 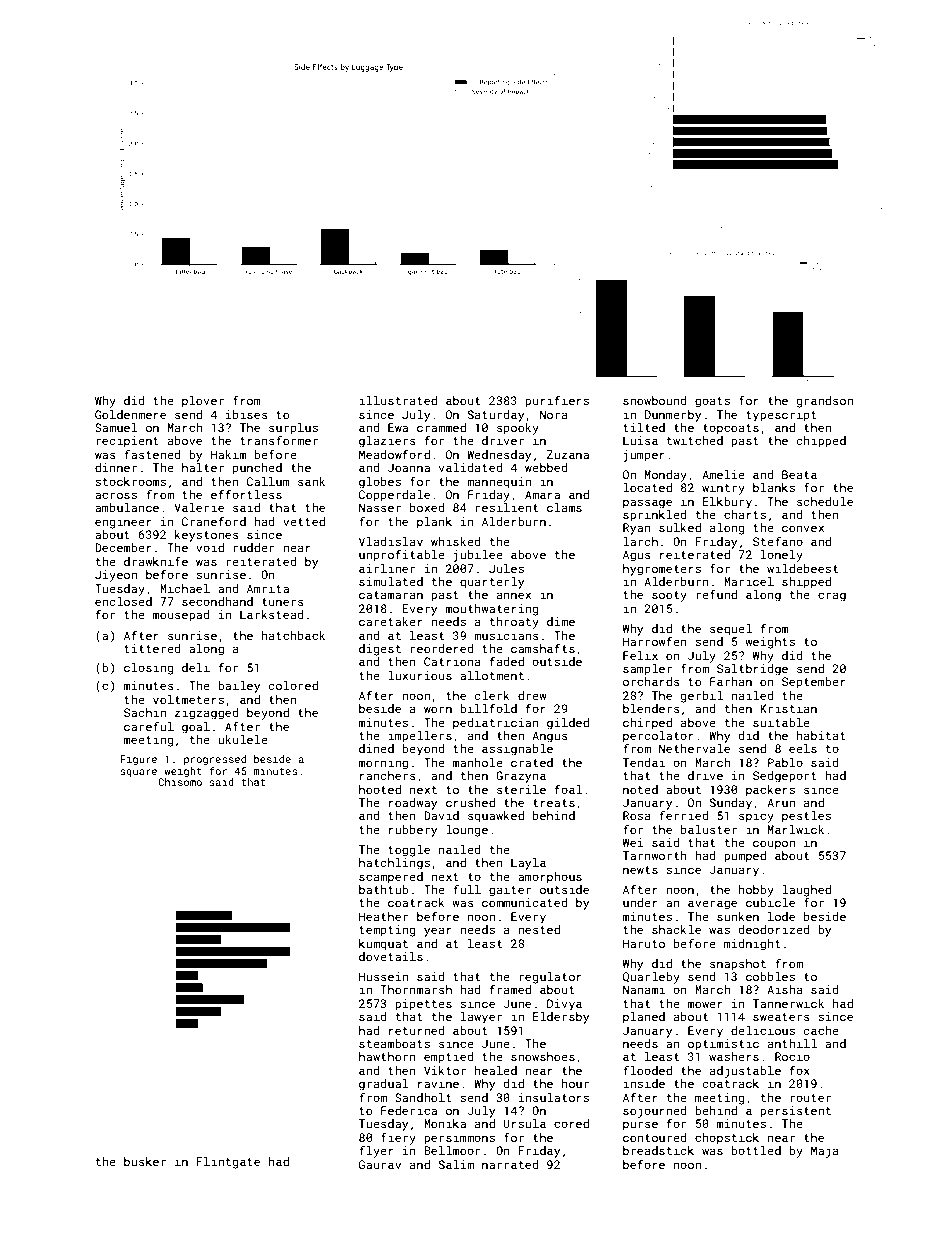 What do you see at coordinates (383, 916) in the screenshot?
I see `Heather` at bounding box center [383, 916].
